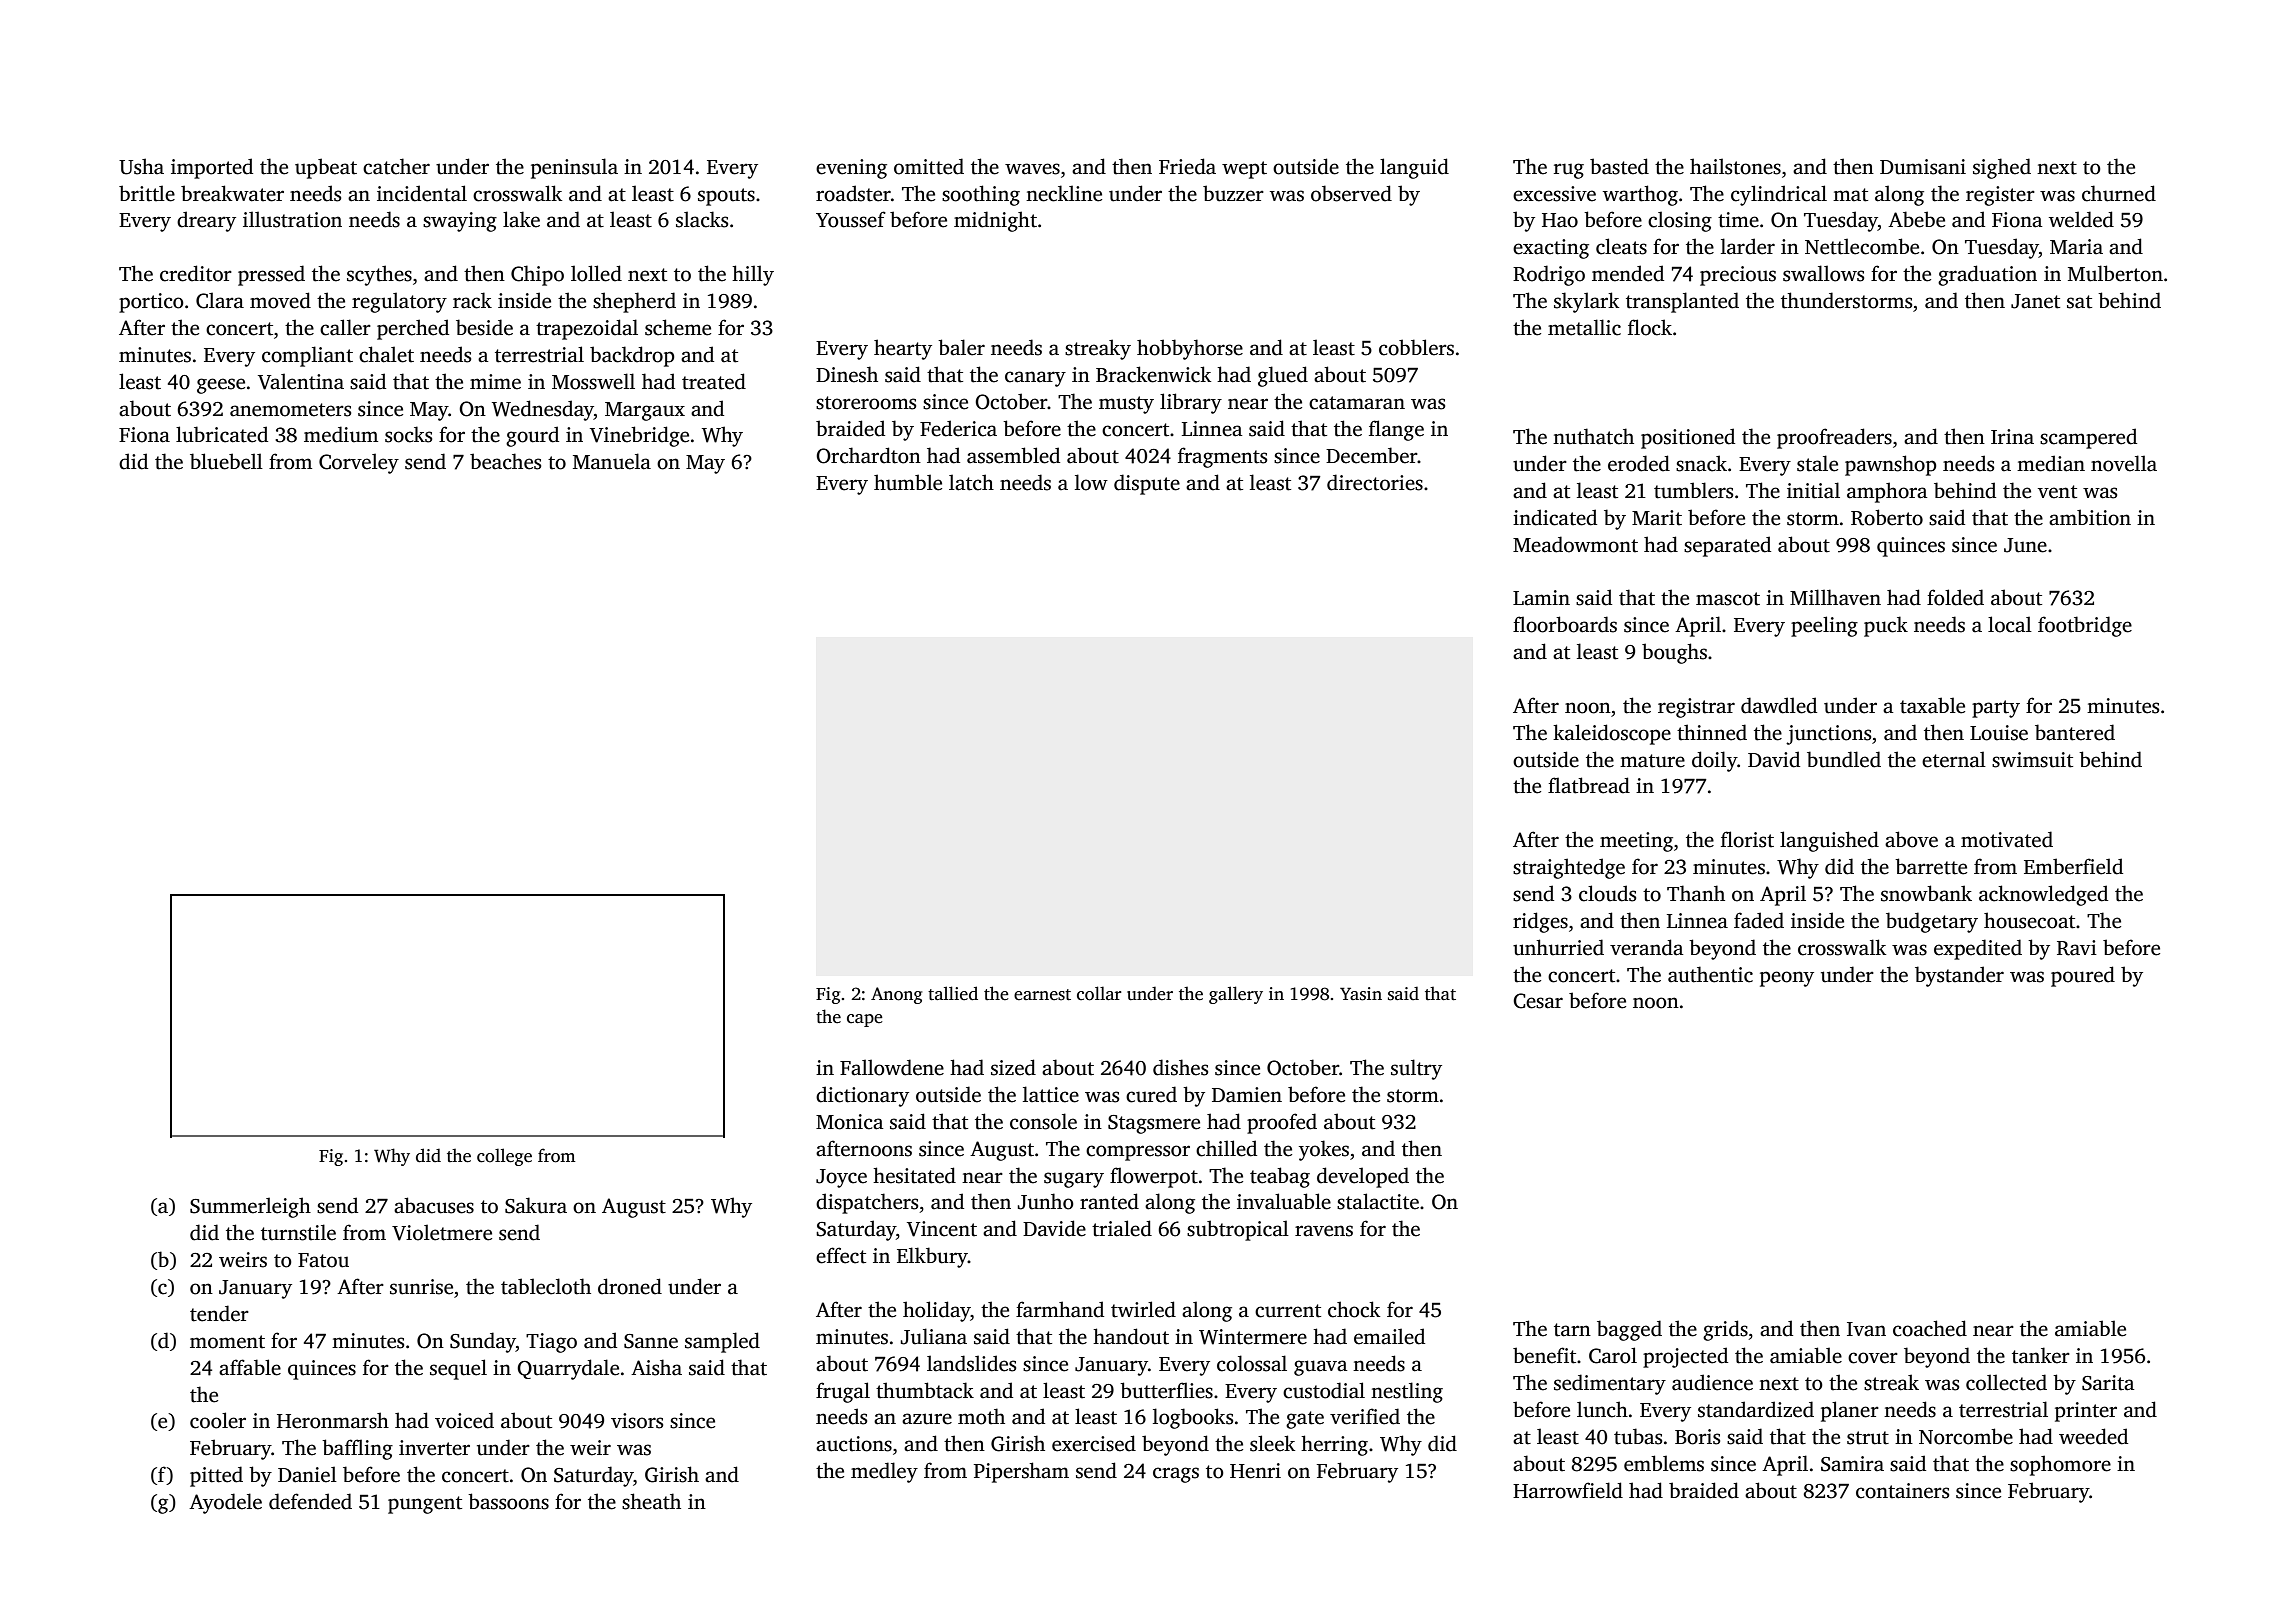 The width and height of the screenshot is (2289, 1619). I want to click on Lamin, so click(1541, 598).
